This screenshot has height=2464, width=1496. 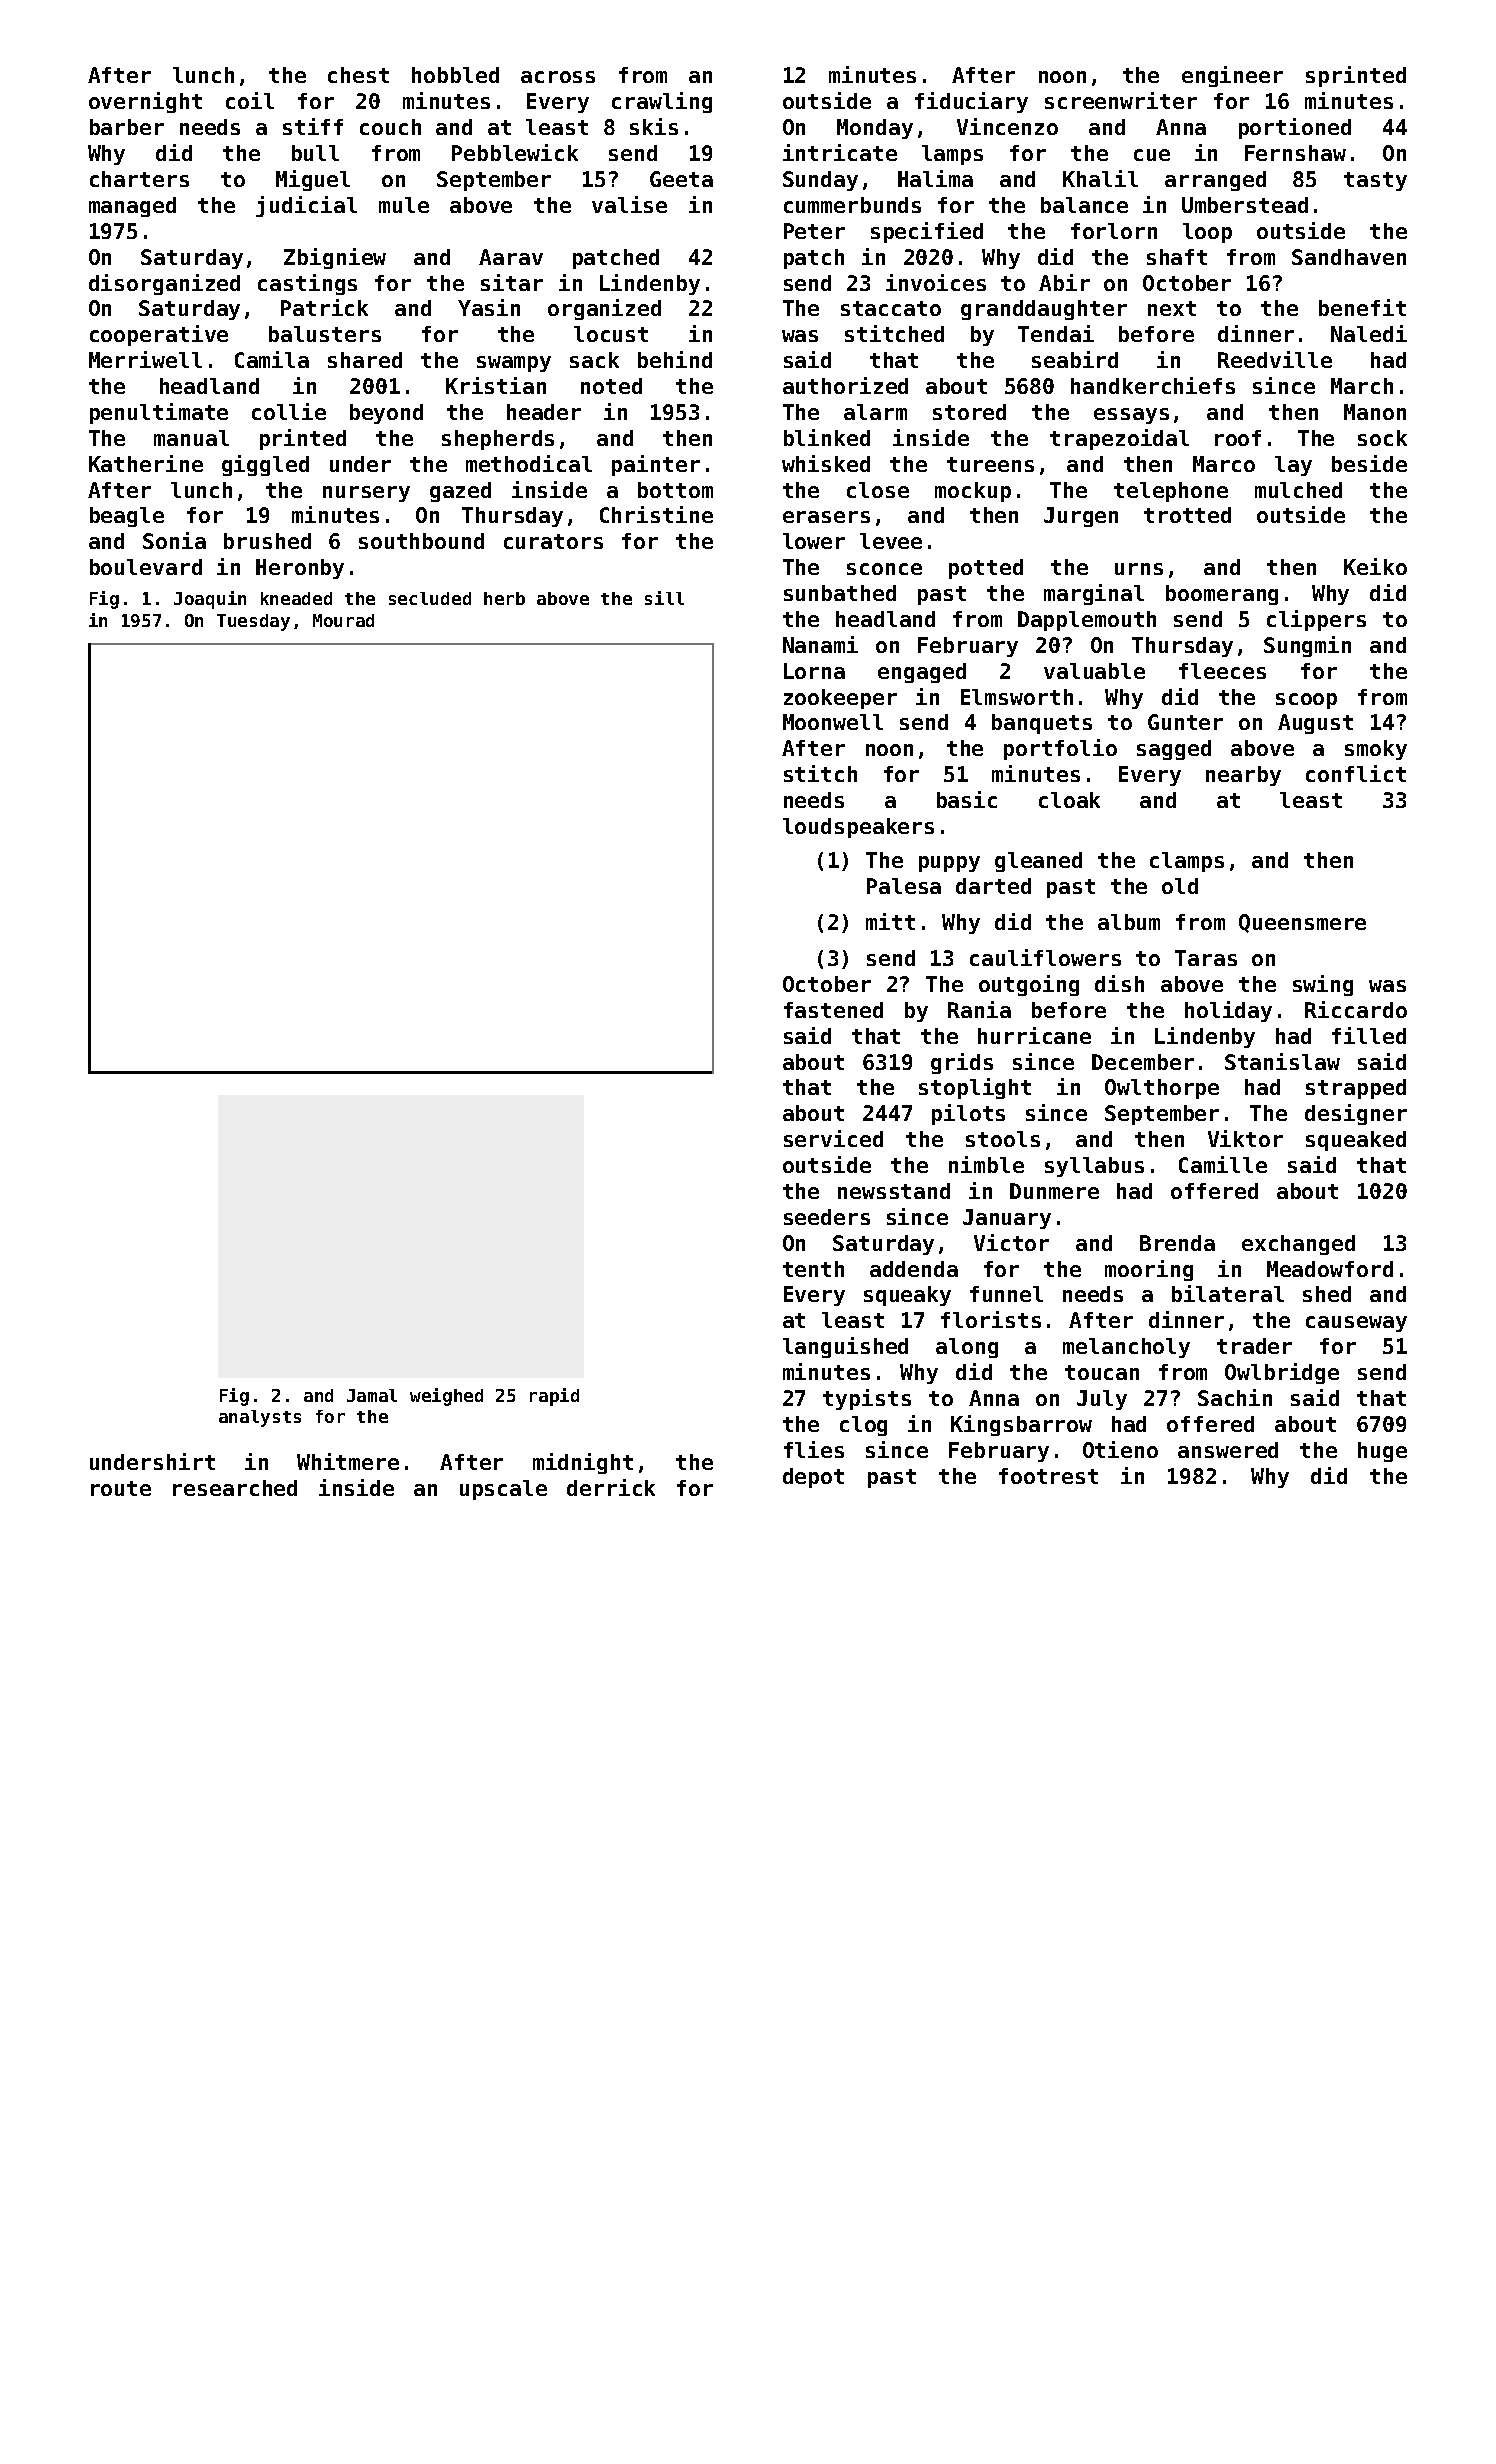 What do you see at coordinates (372, 1395) in the screenshot?
I see `Jamal` at bounding box center [372, 1395].
